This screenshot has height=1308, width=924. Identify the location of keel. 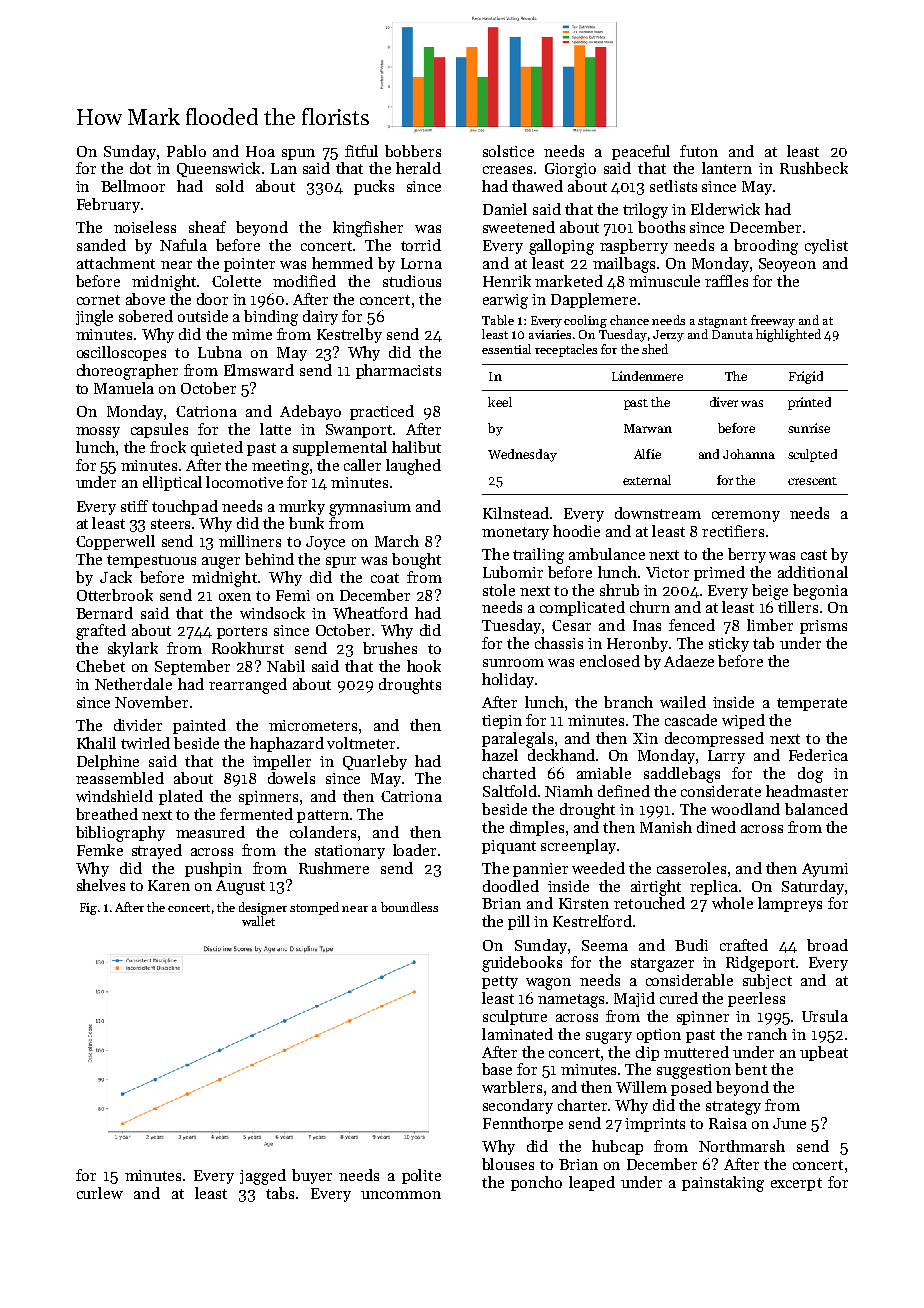
(500, 402).
